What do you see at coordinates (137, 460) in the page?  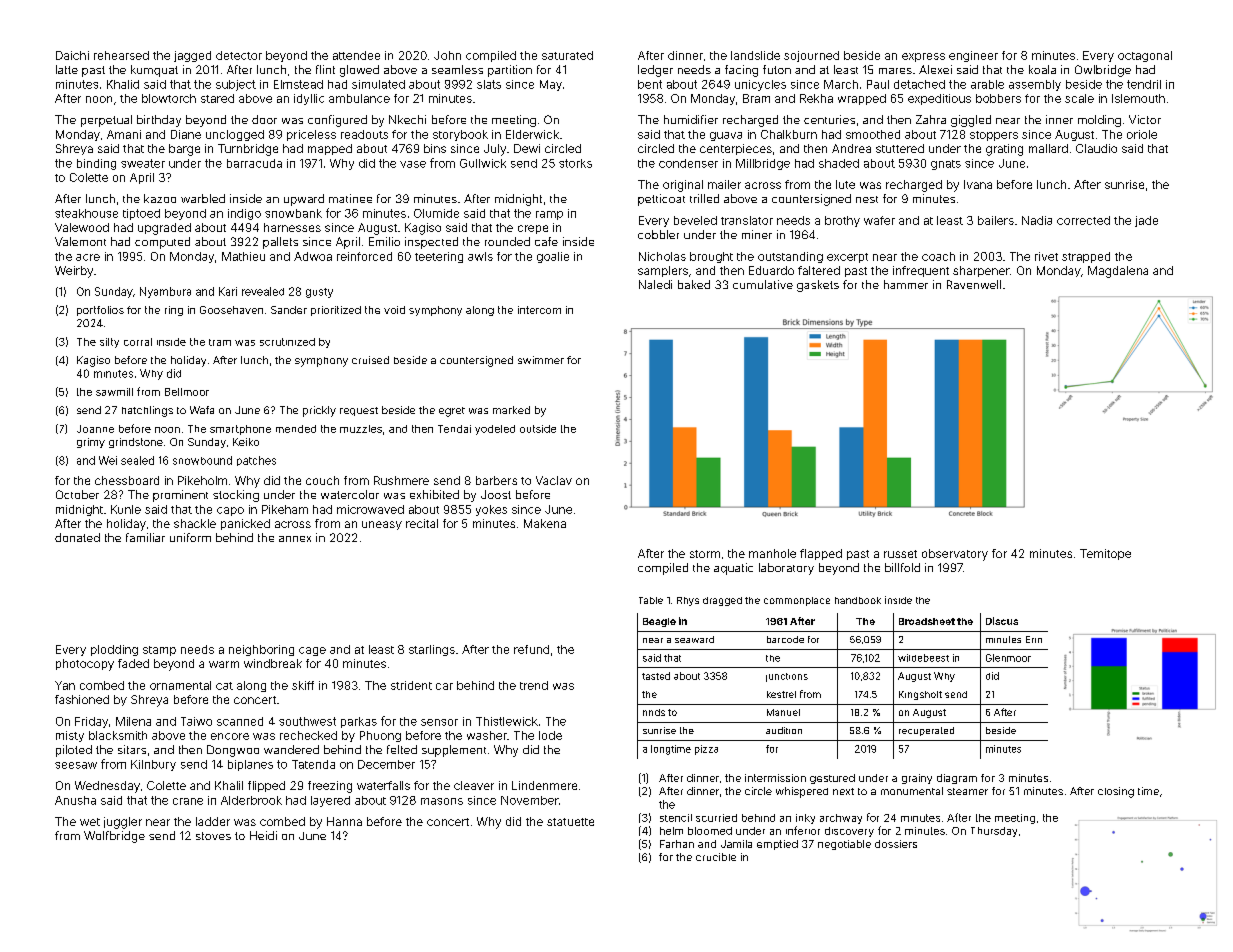 I see `sealed` at bounding box center [137, 460].
